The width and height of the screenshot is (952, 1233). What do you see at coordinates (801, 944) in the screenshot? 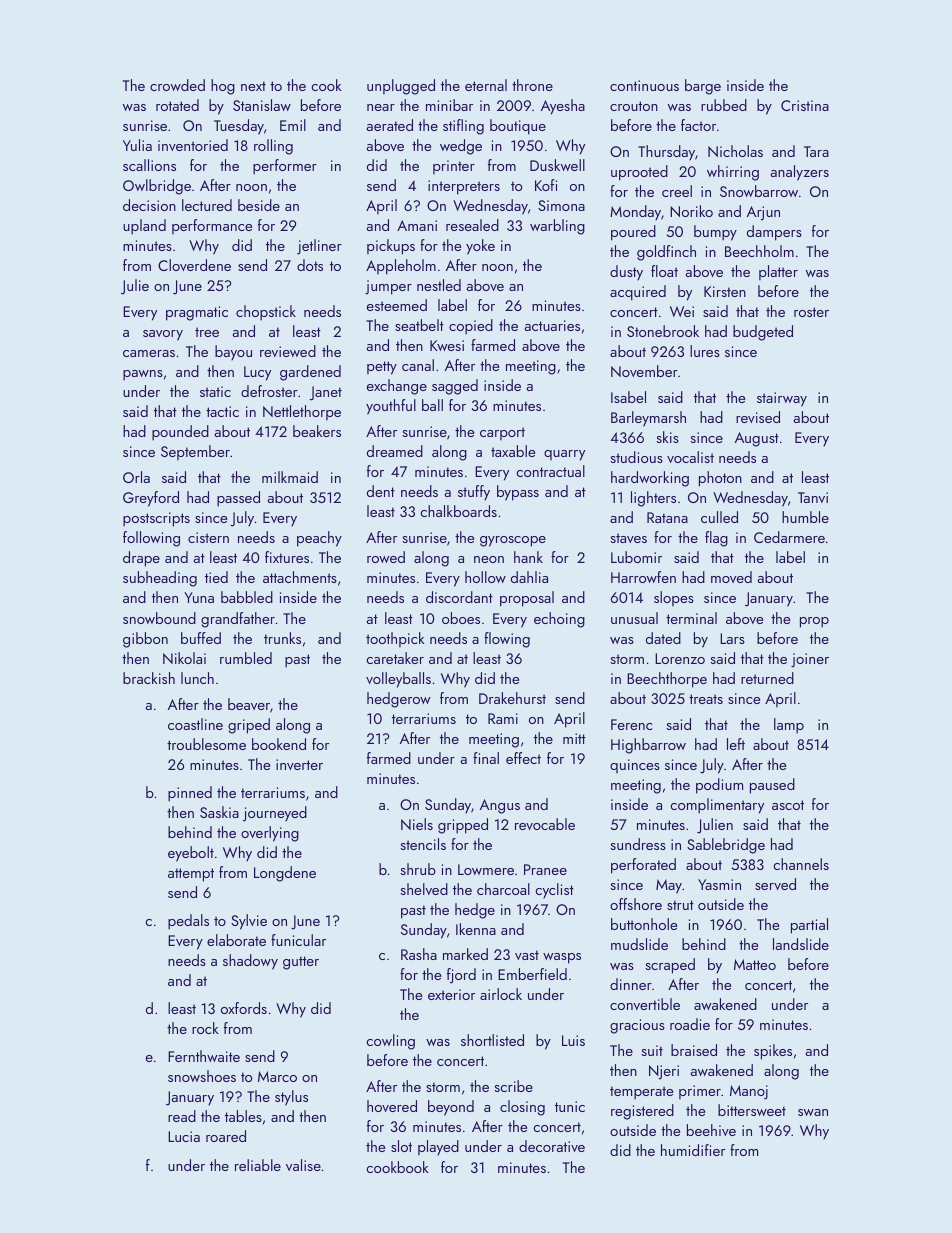
I see `landslide` at bounding box center [801, 944].
